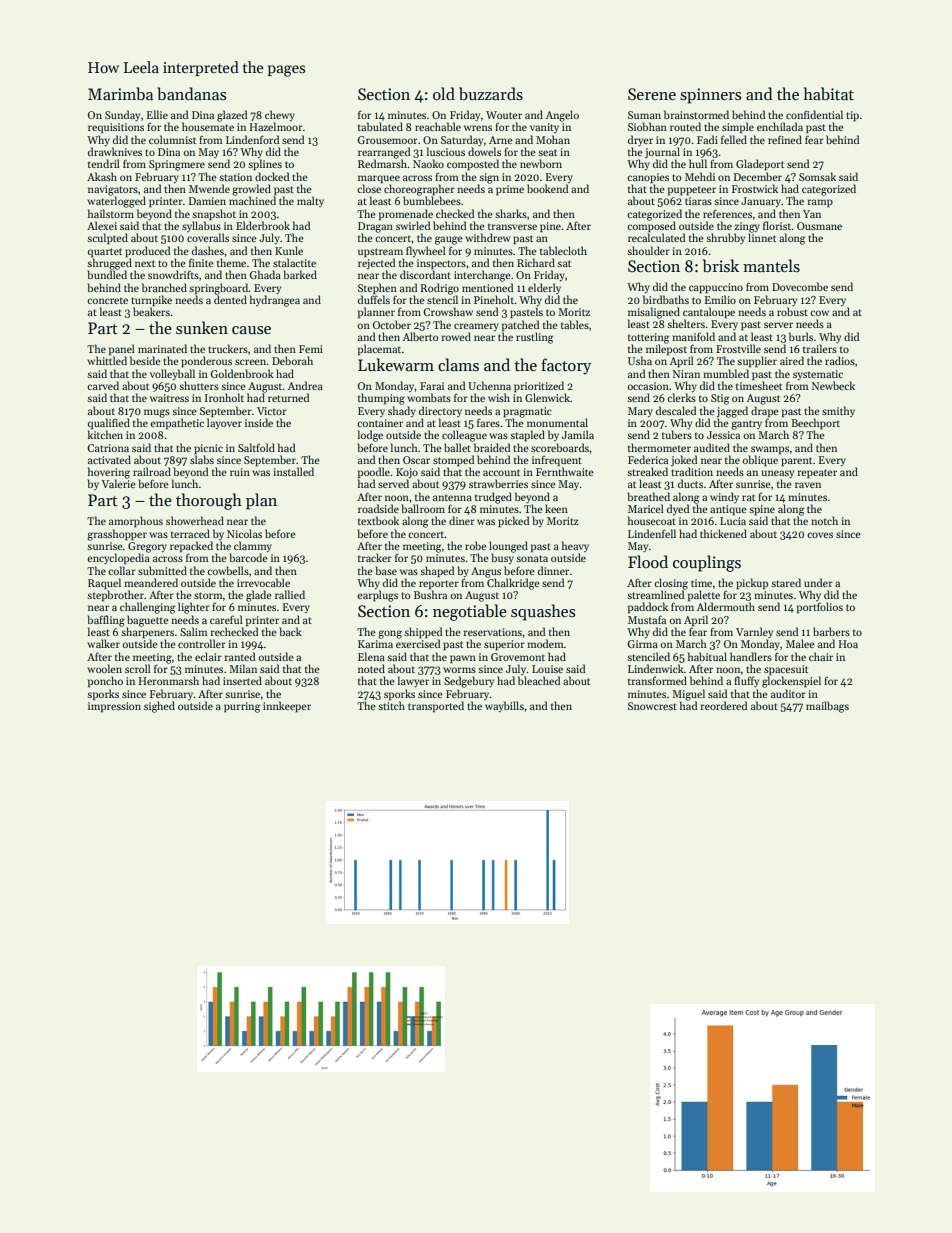 The image size is (952, 1233). Describe the element at coordinates (800, 286) in the document. I see `Dovecombe` at that location.
